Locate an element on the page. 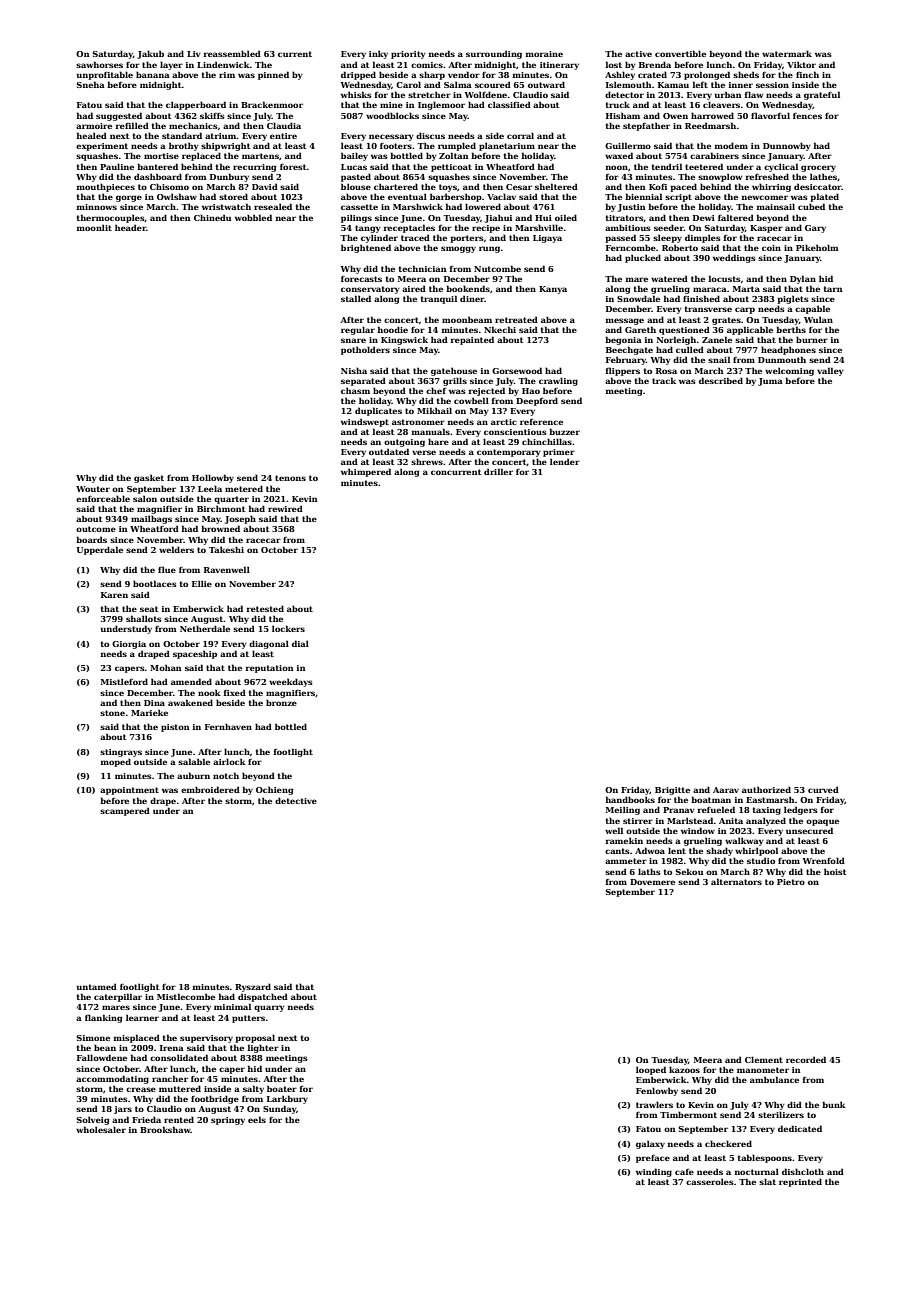 Image resolution: width=924 pixels, height=1308 pixels. convertible is located at coordinates (680, 53).
